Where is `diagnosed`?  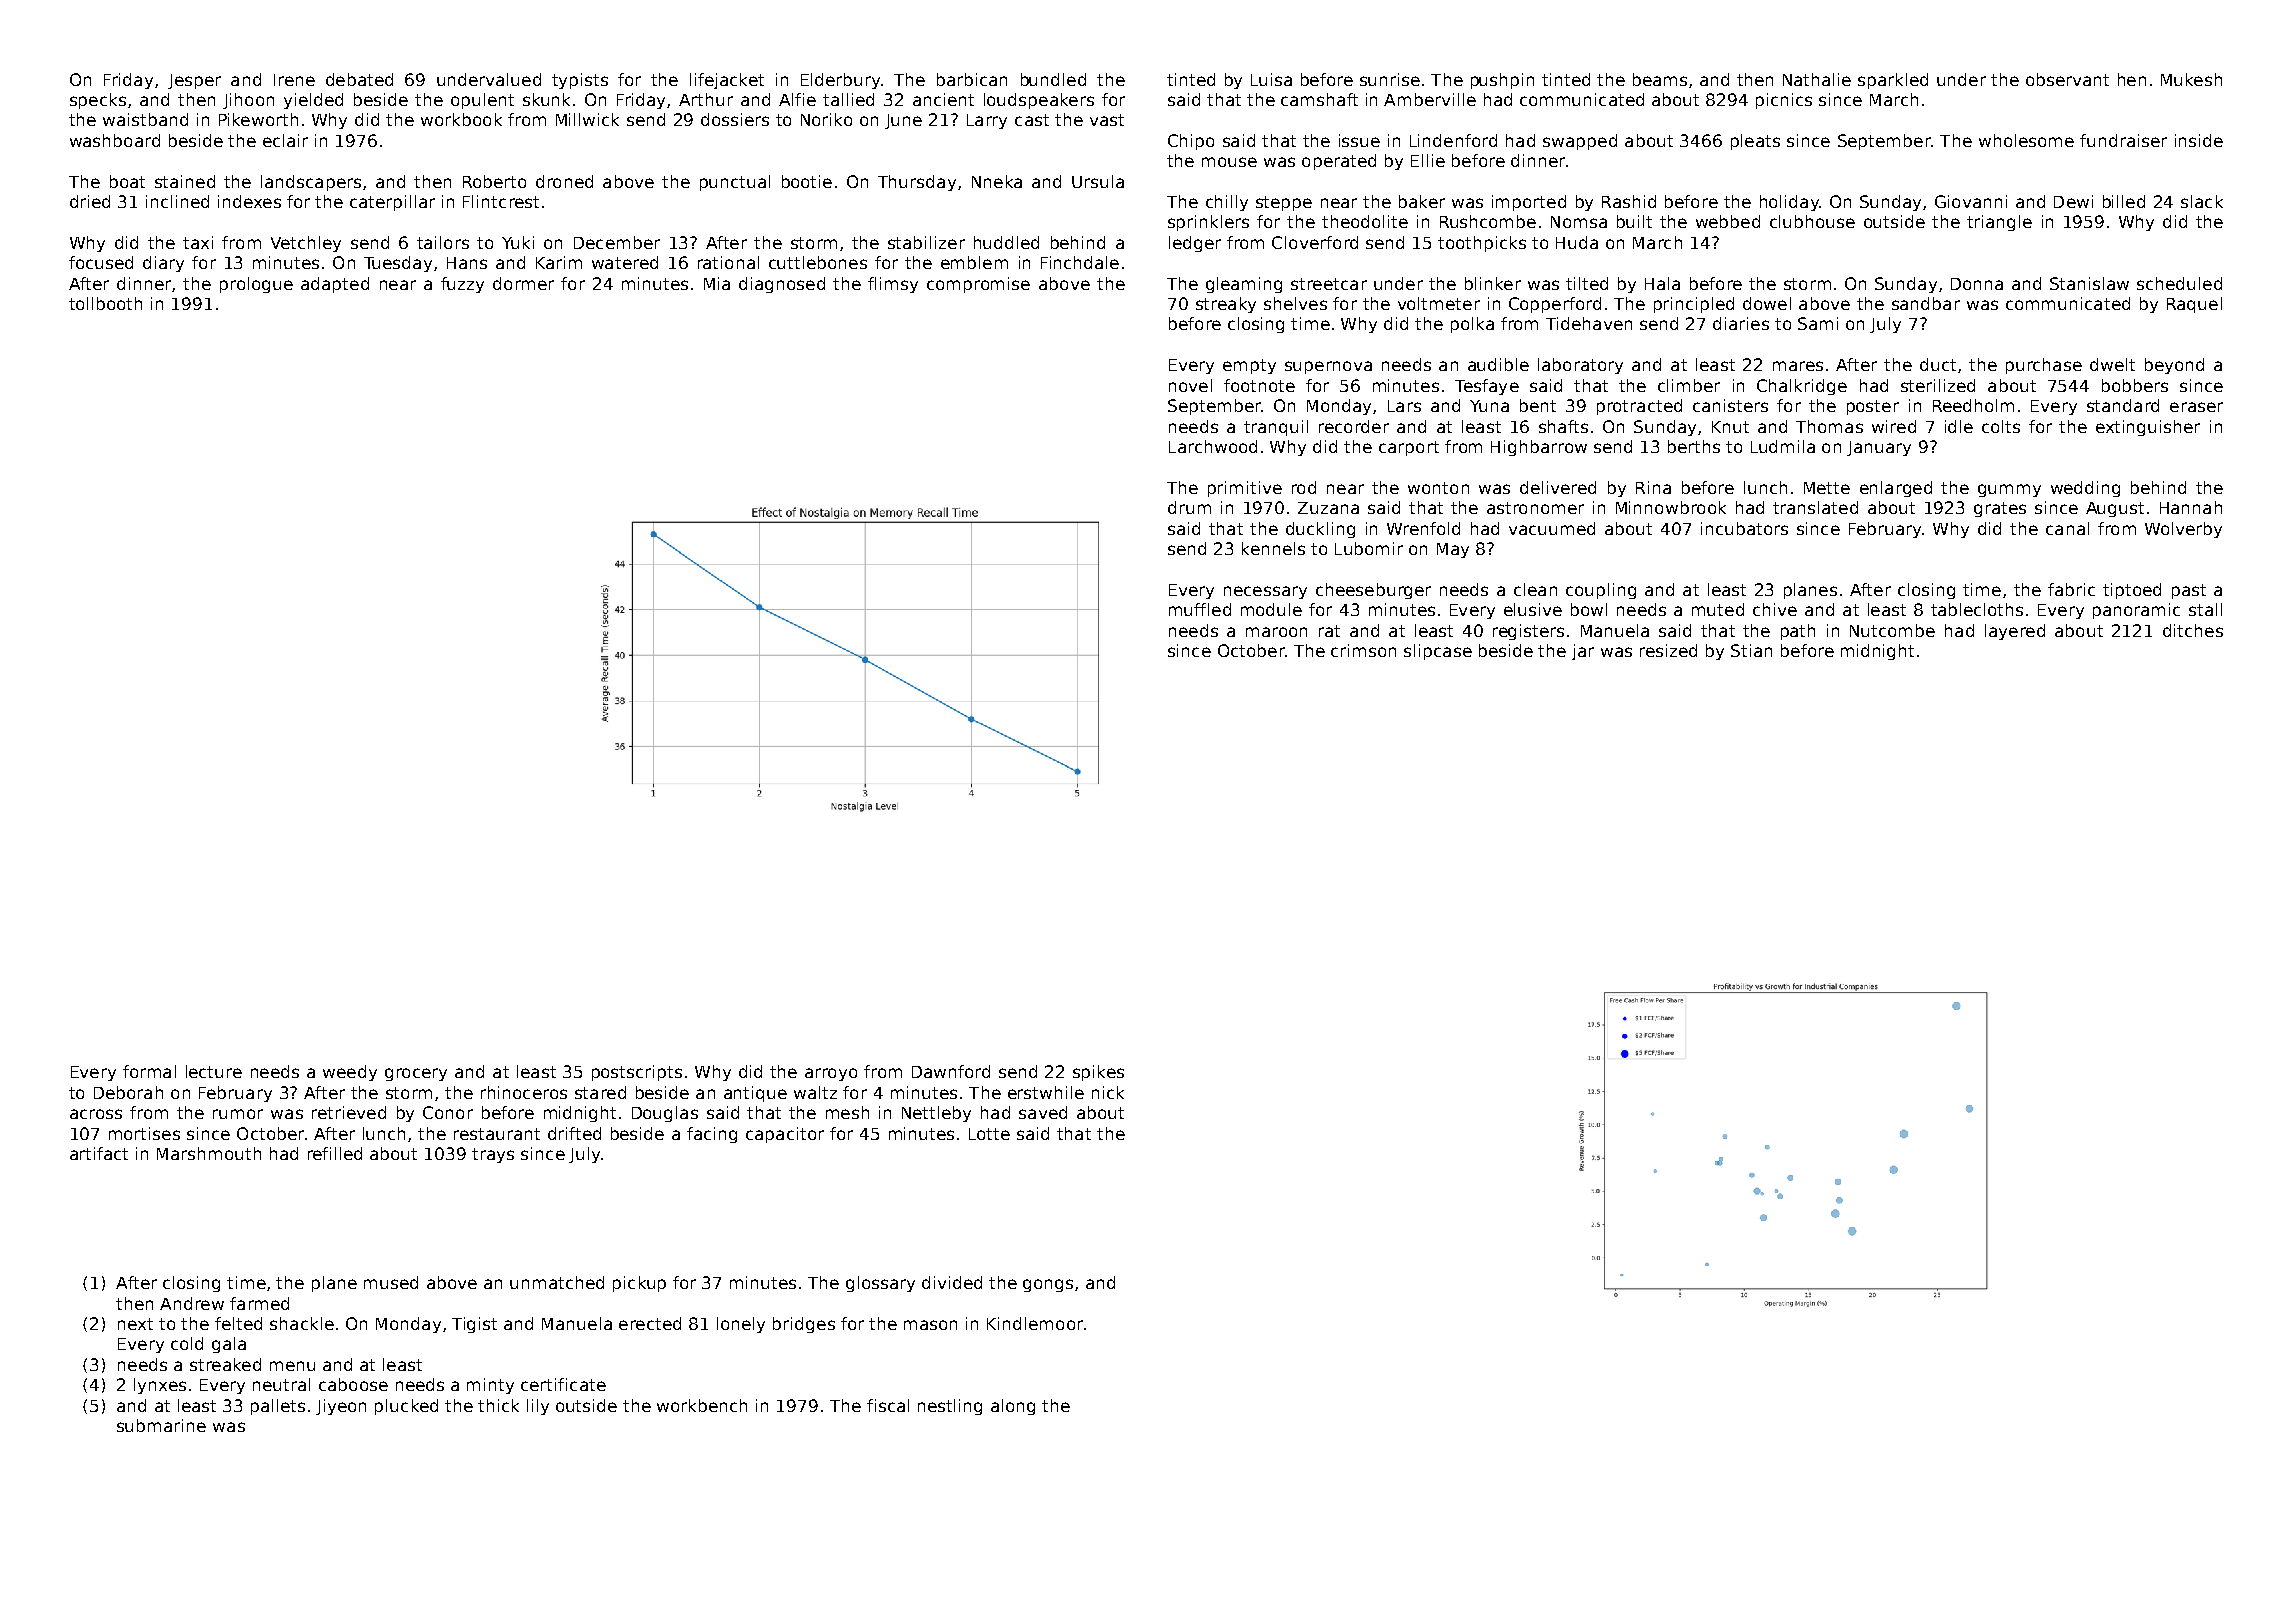 diagnosed is located at coordinates (782, 285).
